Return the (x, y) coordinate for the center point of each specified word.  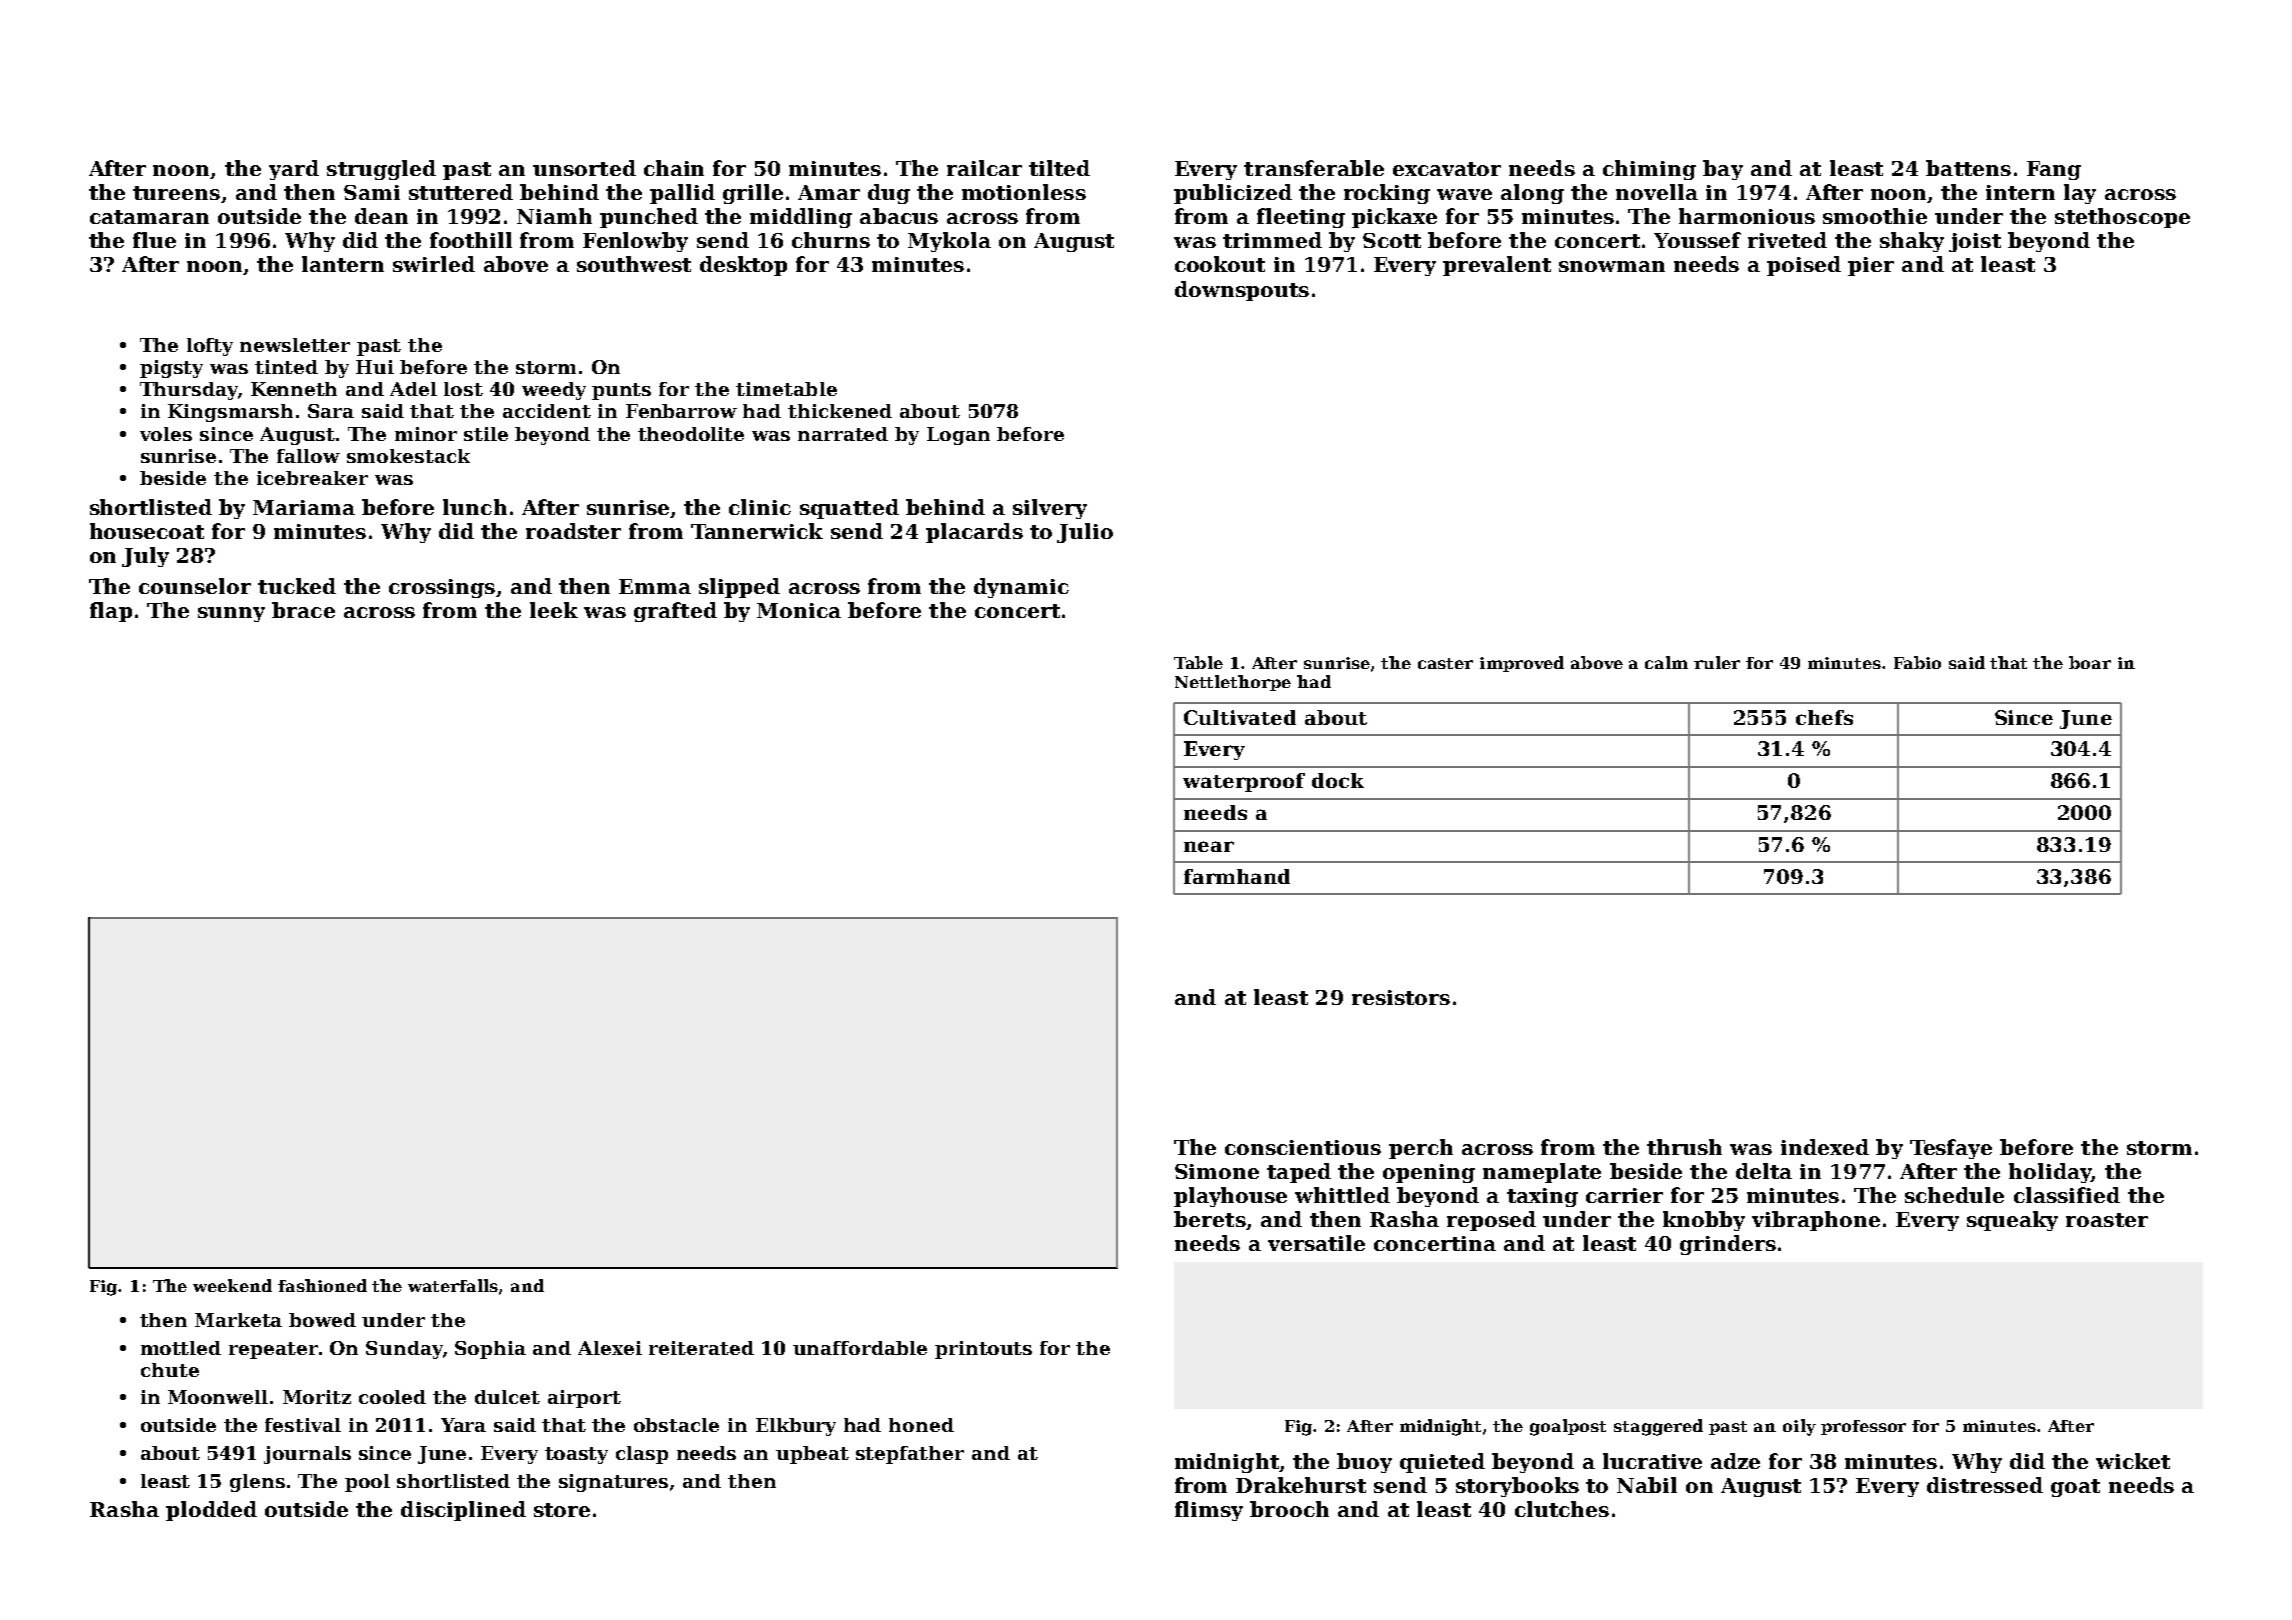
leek (554, 610)
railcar (984, 168)
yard (294, 170)
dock (1338, 780)
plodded (211, 1511)
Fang (2054, 170)
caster (1445, 663)
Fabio (1917, 662)
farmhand (1237, 876)
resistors (1401, 997)
